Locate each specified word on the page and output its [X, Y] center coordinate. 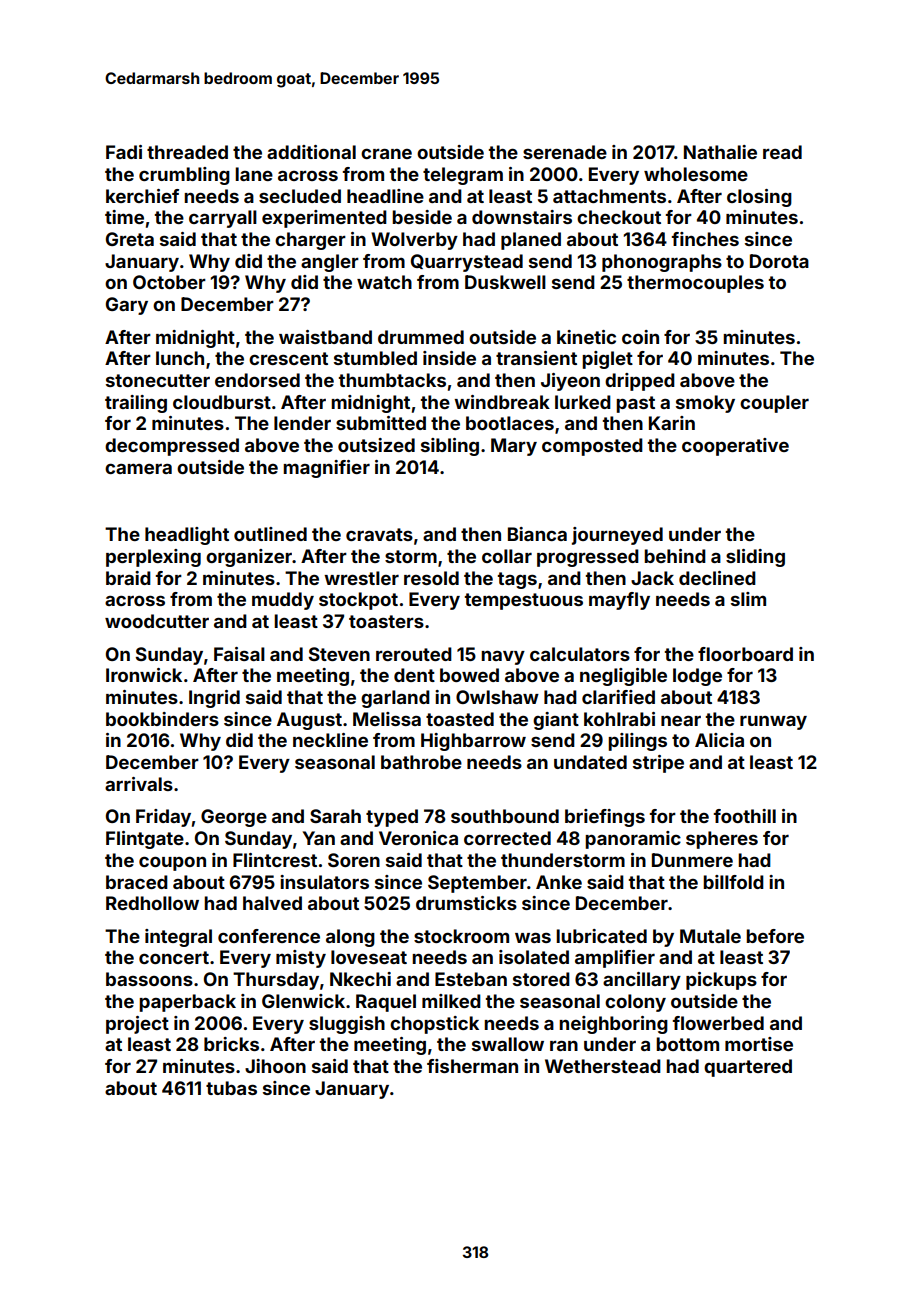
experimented [324, 219]
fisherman [472, 1066]
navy [503, 658]
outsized [376, 445]
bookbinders [162, 719]
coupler [774, 404]
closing [759, 198]
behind [675, 556]
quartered [748, 1068]
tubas [231, 1088]
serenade [565, 152]
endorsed [257, 380]
